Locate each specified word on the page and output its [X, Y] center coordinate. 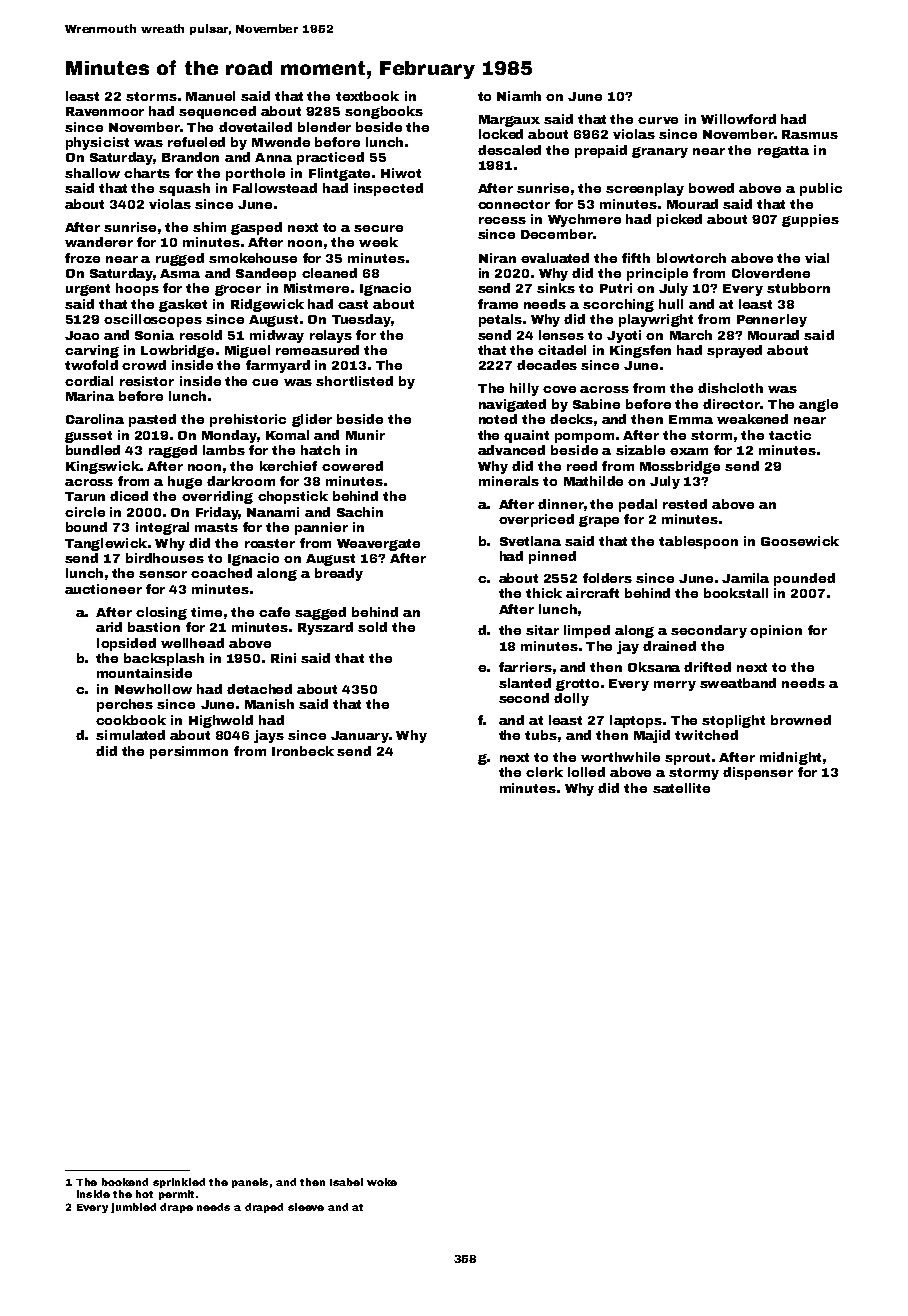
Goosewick [800, 541]
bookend [125, 1182]
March [691, 335]
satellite [681, 788]
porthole [255, 174]
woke [382, 1182]
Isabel [346, 1182]
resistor [147, 381]
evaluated [555, 258]
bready [339, 574]
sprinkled [179, 1183]
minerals [509, 481]
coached [221, 573]
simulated [130, 735]
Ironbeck [303, 751]
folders [607, 578]
